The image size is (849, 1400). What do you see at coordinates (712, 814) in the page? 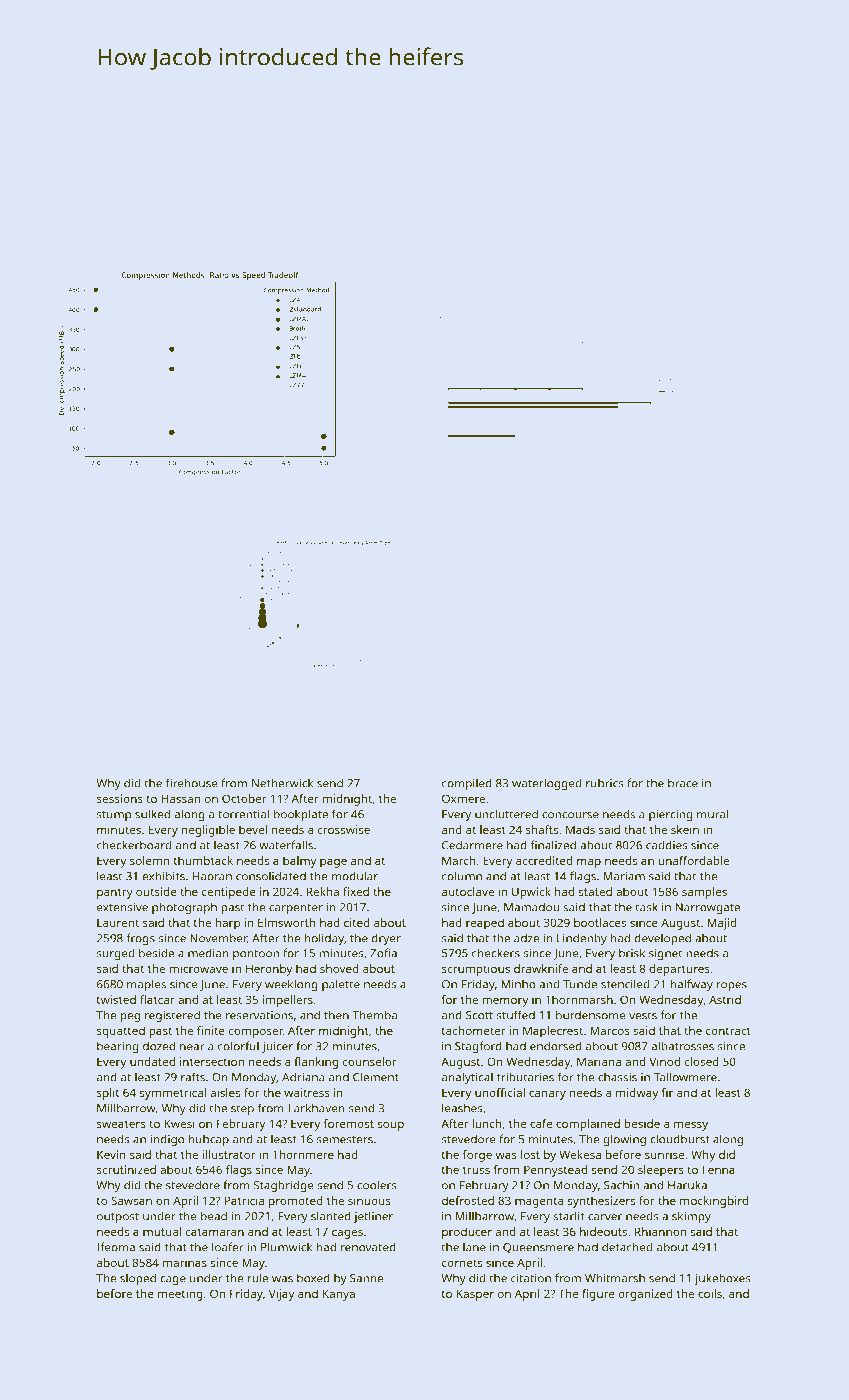
I see `mural` at bounding box center [712, 814].
